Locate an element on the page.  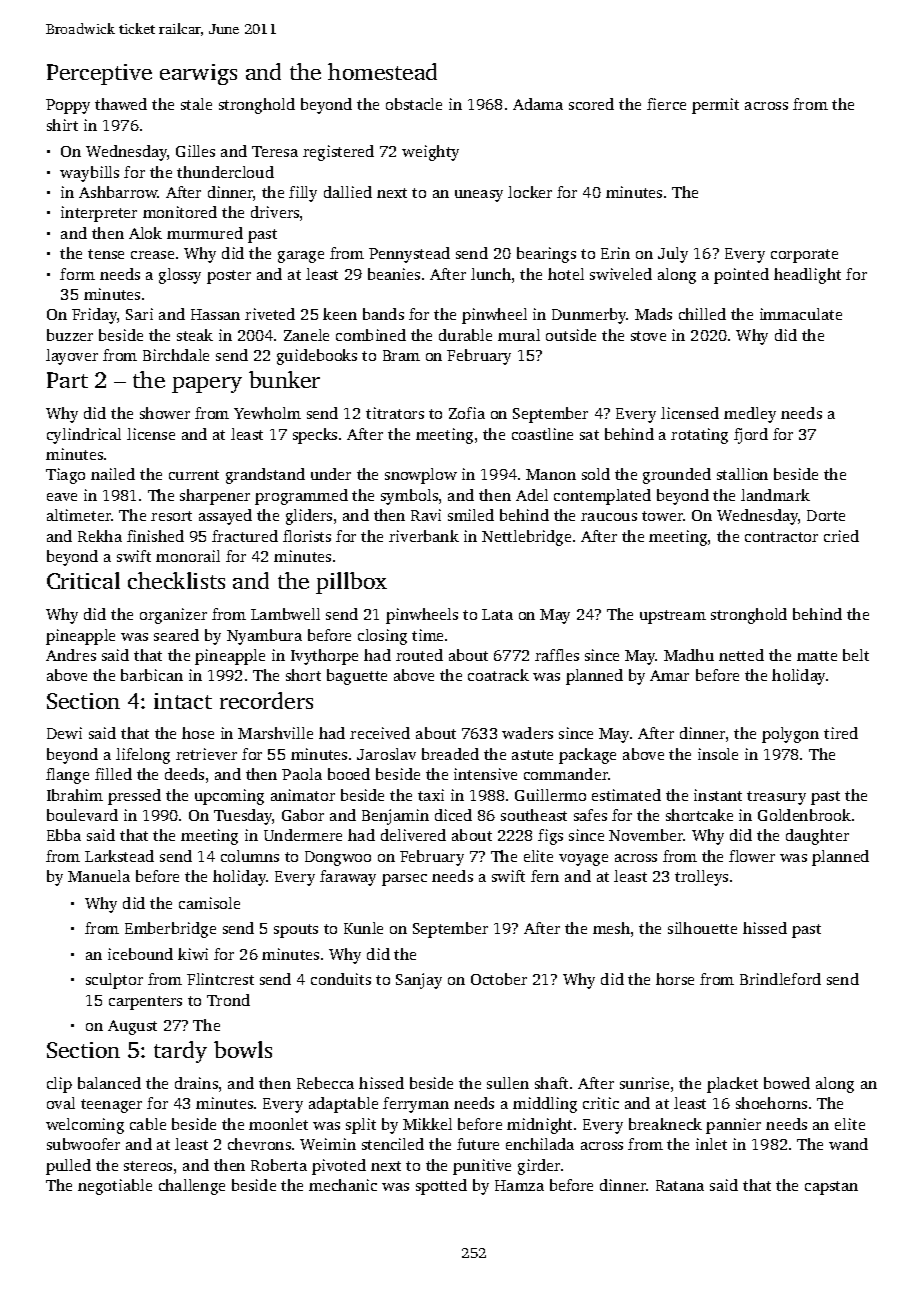
daughter is located at coordinates (817, 837).
